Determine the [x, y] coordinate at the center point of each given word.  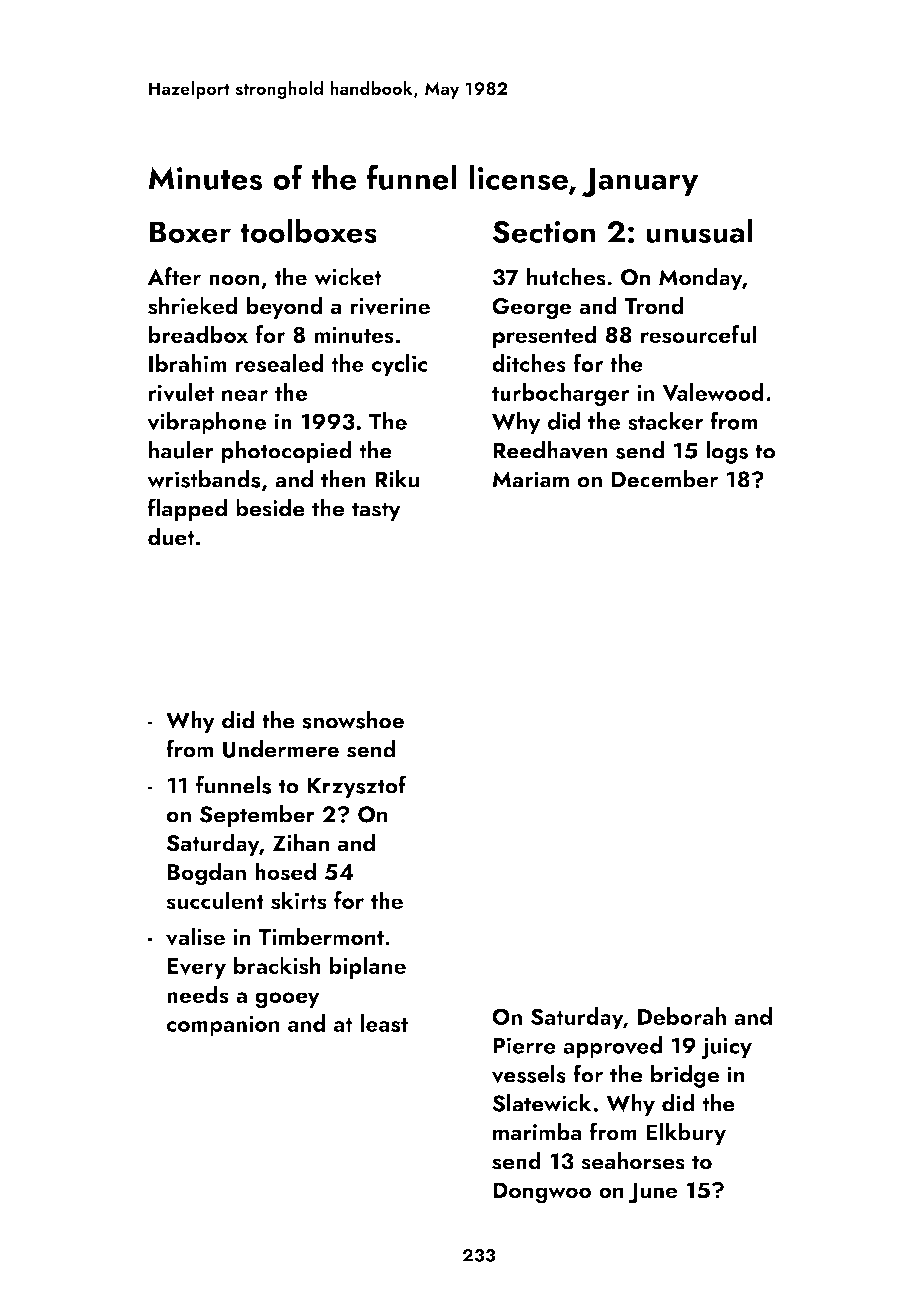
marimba [537, 1131]
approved [612, 1047]
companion [223, 1026]
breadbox [198, 334]
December [665, 479]
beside [270, 507]
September [257, 815]
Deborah [682, 1016]
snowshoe [353, 720]
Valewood [713, 392]
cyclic [400, 365]
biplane [367, 967]
